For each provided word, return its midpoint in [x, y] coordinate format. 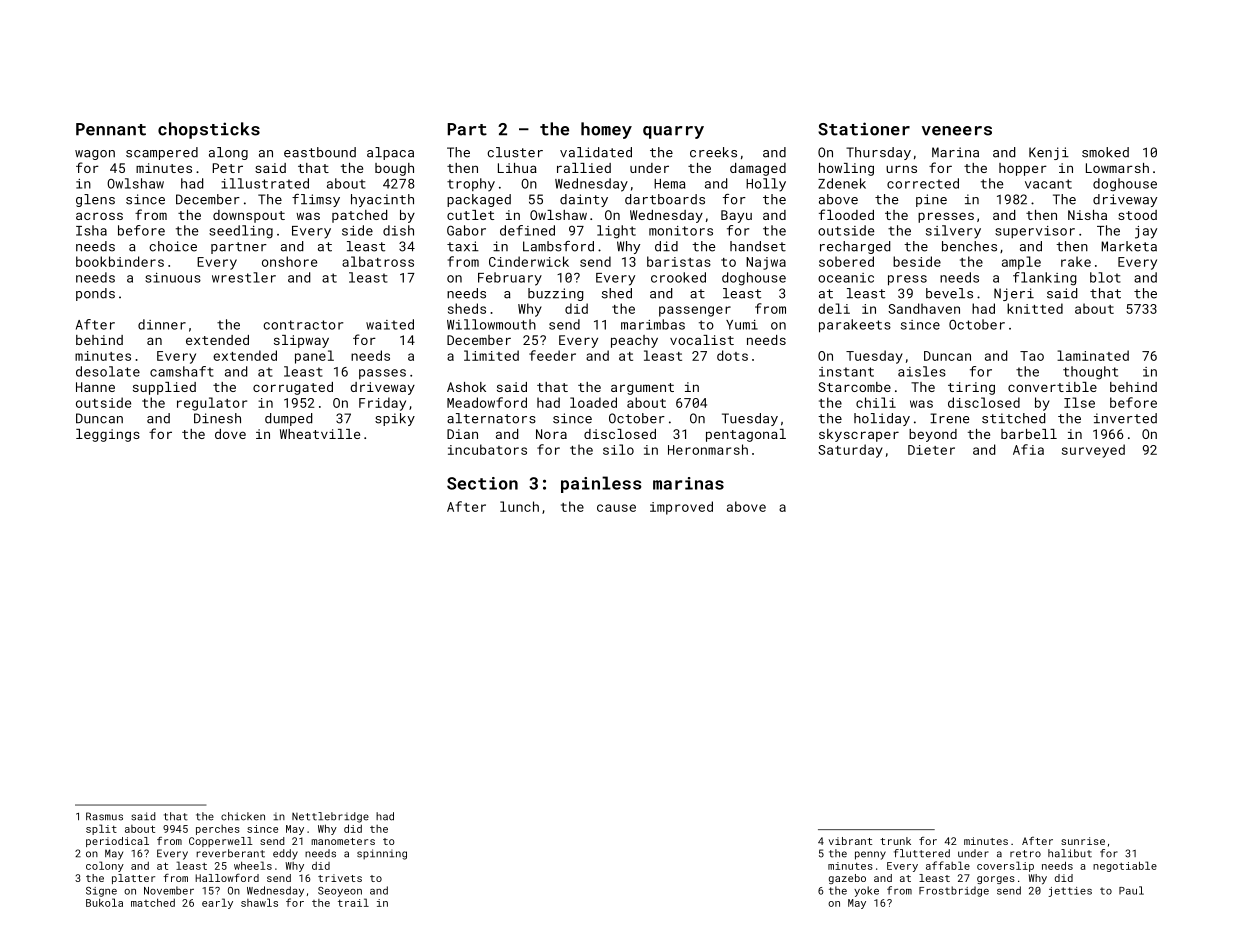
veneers [957, 131]
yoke [866, 891]
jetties [1070, 892]
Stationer [864, 129]
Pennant [111, 129]
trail [353, 902]
